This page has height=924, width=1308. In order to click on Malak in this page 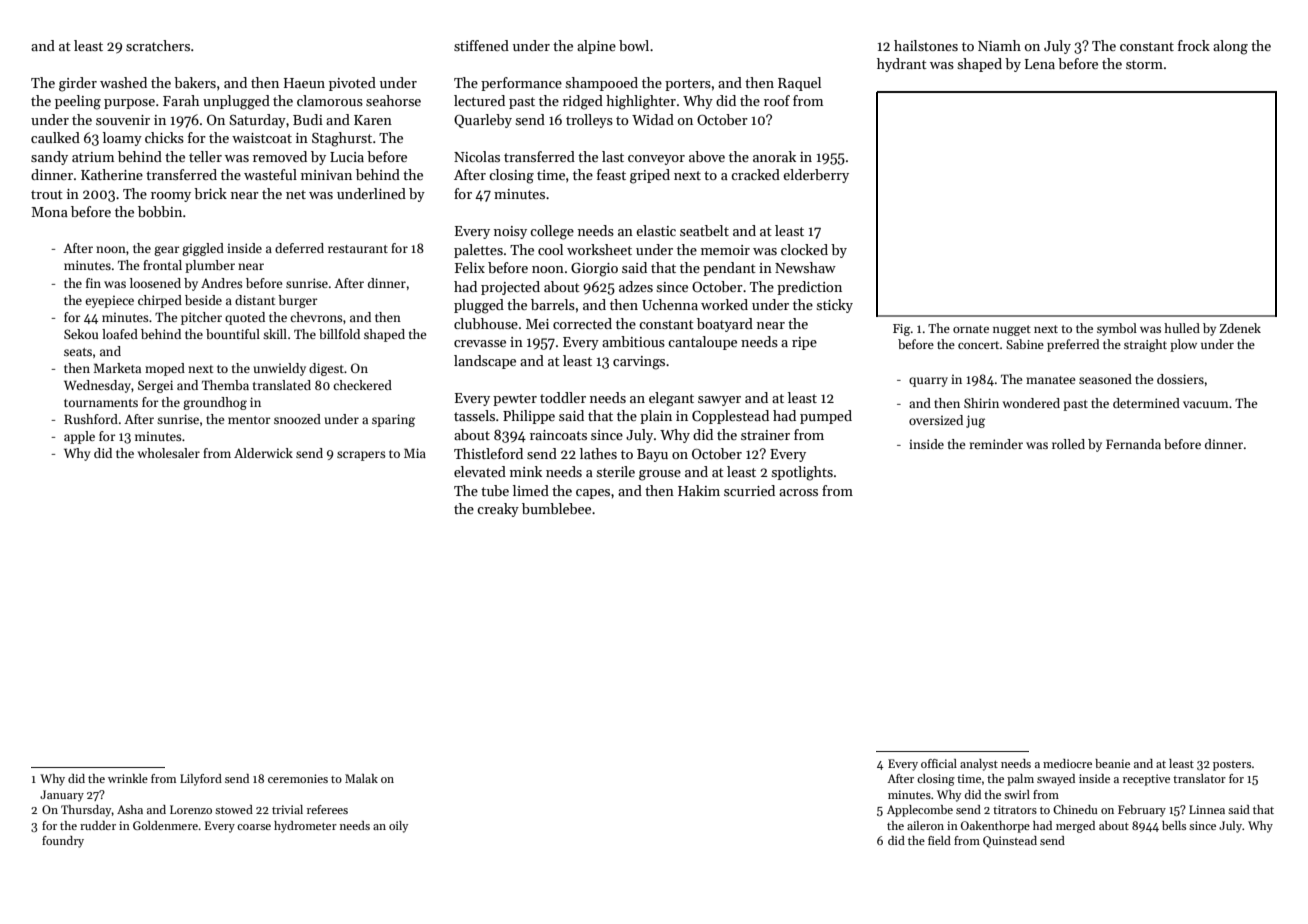, I will do `click(361, 778)`.
